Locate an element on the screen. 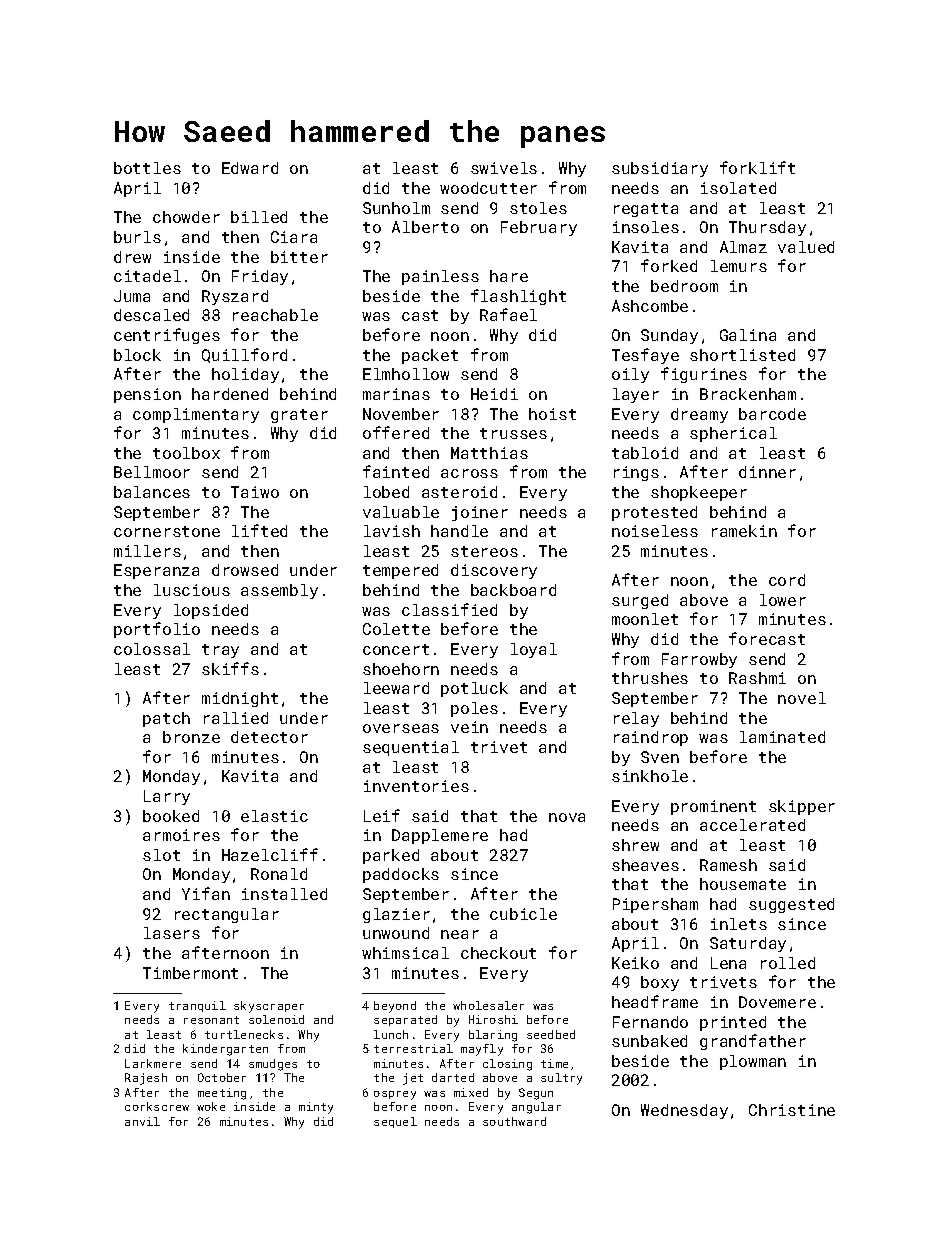 The height and width of the screenshot is (1233, 952). trusses is located at coordinates (513, 433).
